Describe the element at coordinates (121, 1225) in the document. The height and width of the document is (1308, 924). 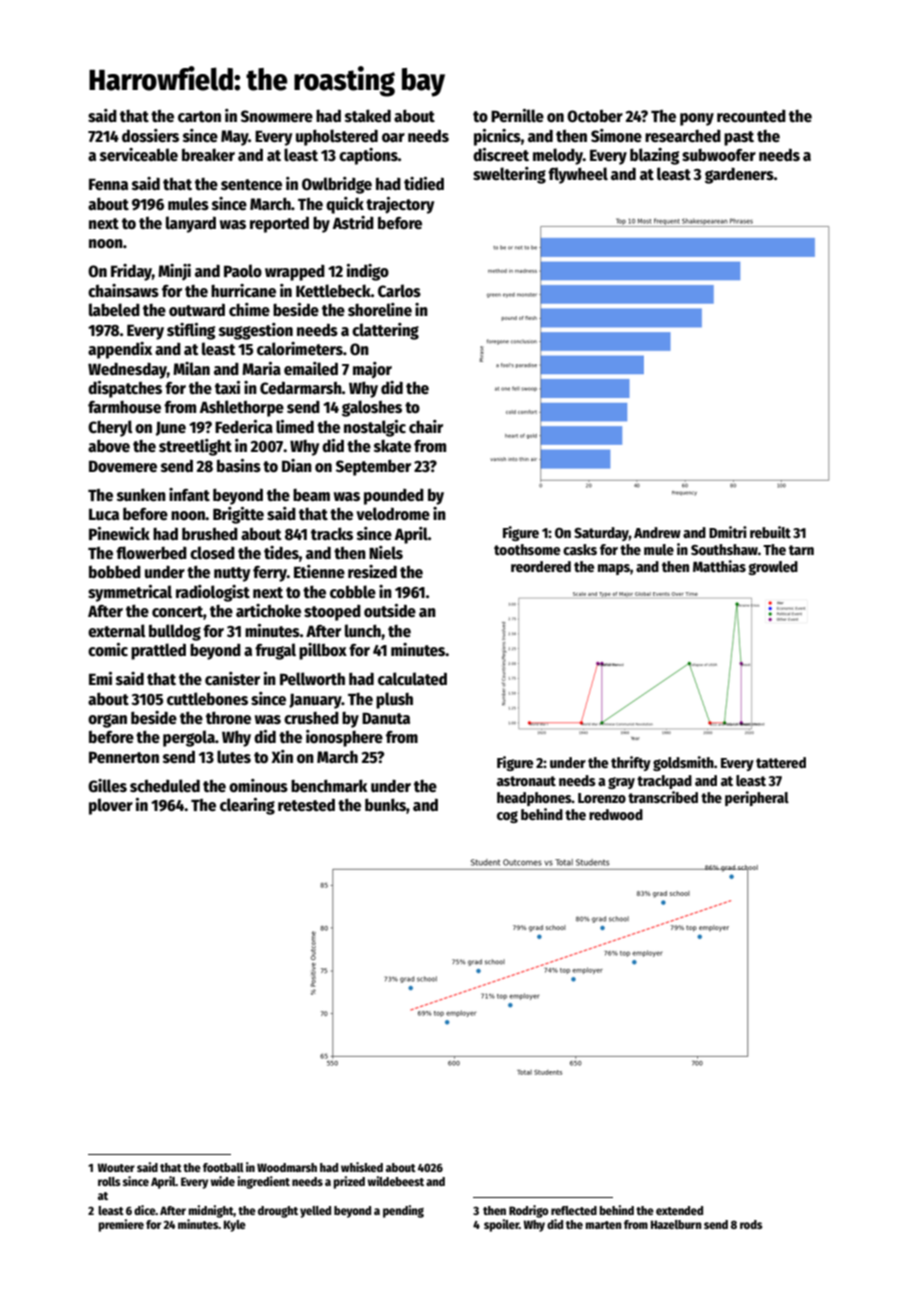
I see `premiere` at that location.
